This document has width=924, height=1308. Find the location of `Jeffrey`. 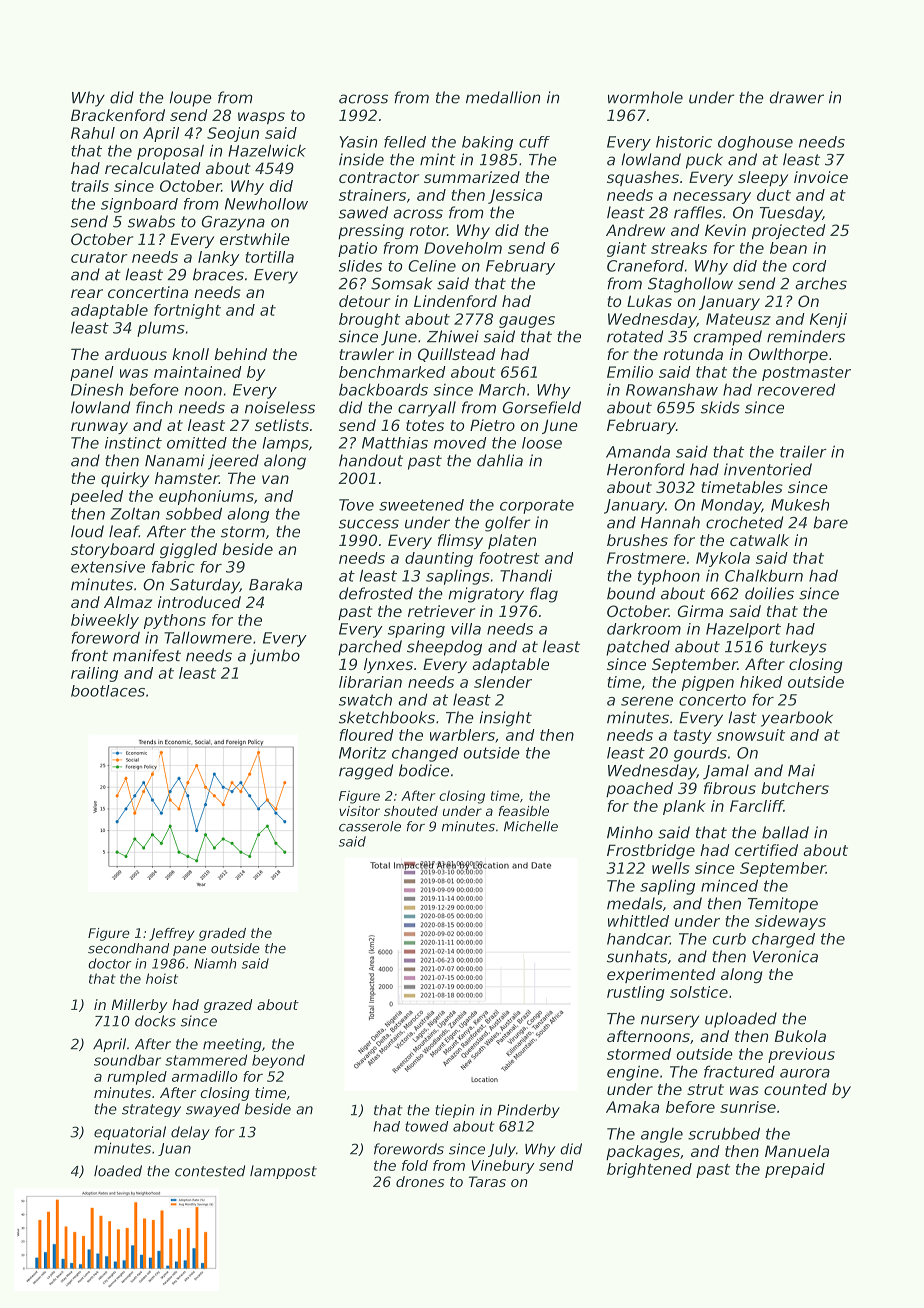

Jeffrey is located at coordinates (172, 934).
